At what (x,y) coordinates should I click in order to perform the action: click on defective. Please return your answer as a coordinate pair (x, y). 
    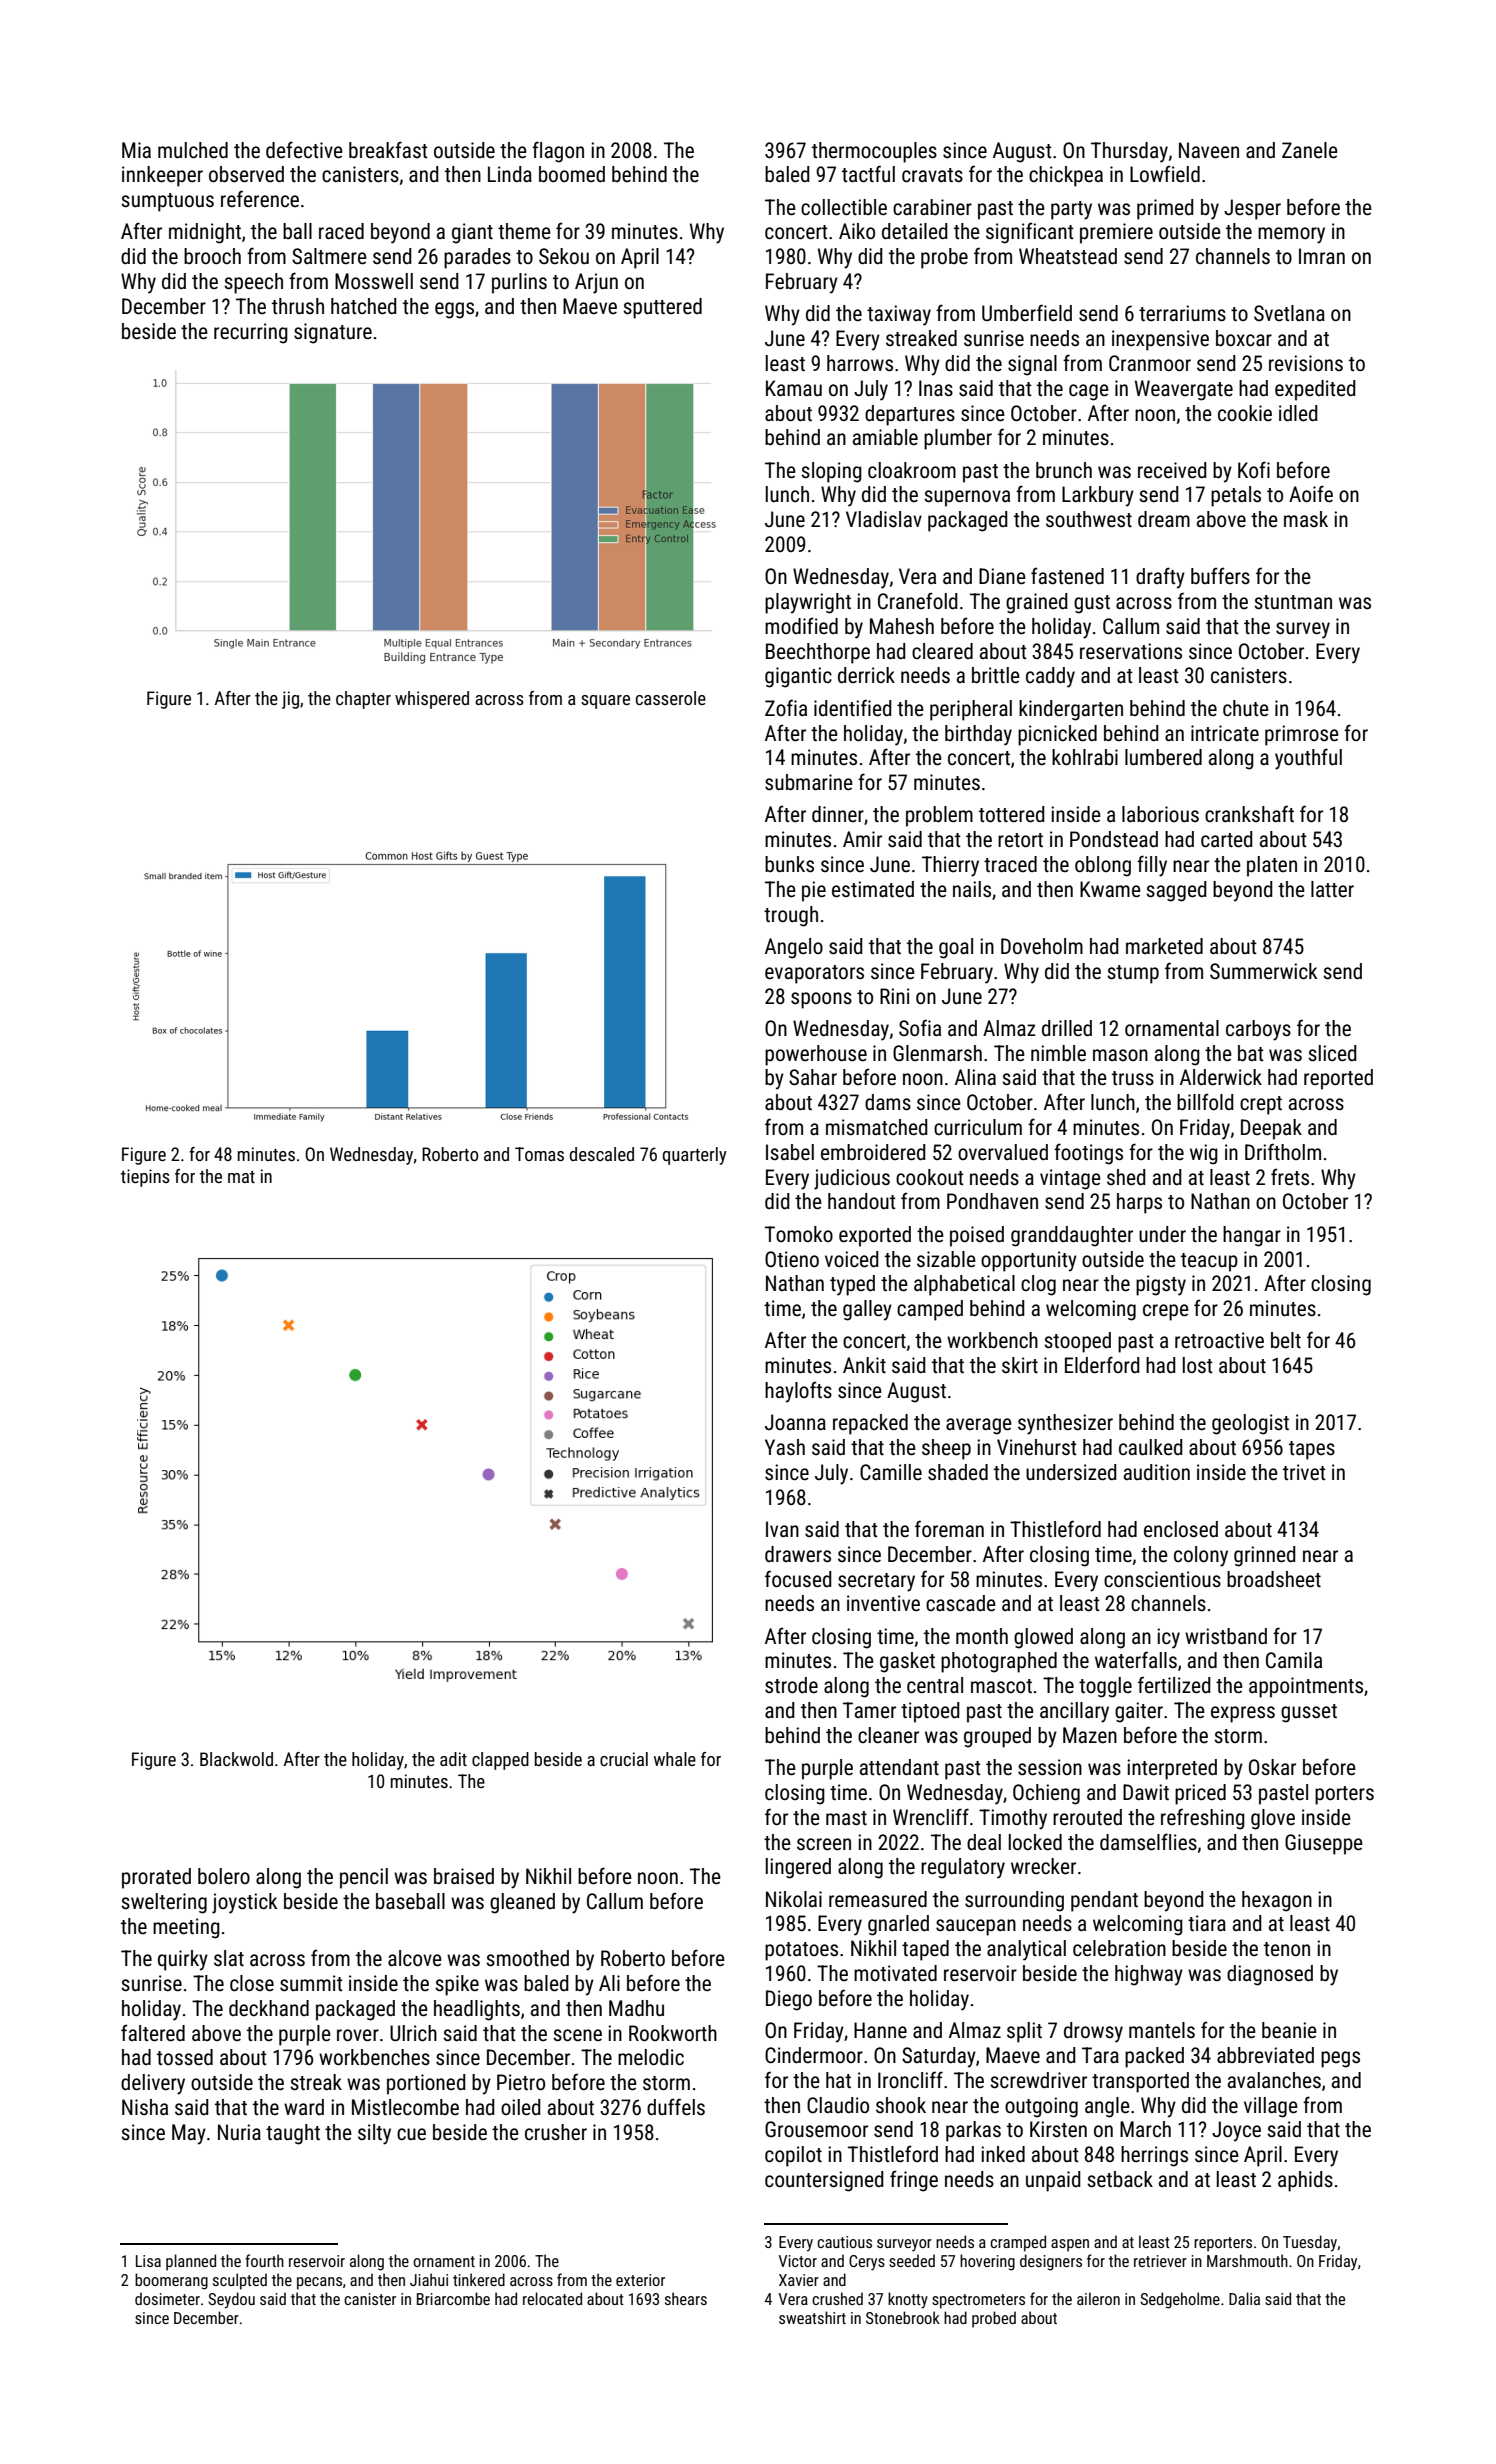
    Looking at the image, I should click on (304, 150).
